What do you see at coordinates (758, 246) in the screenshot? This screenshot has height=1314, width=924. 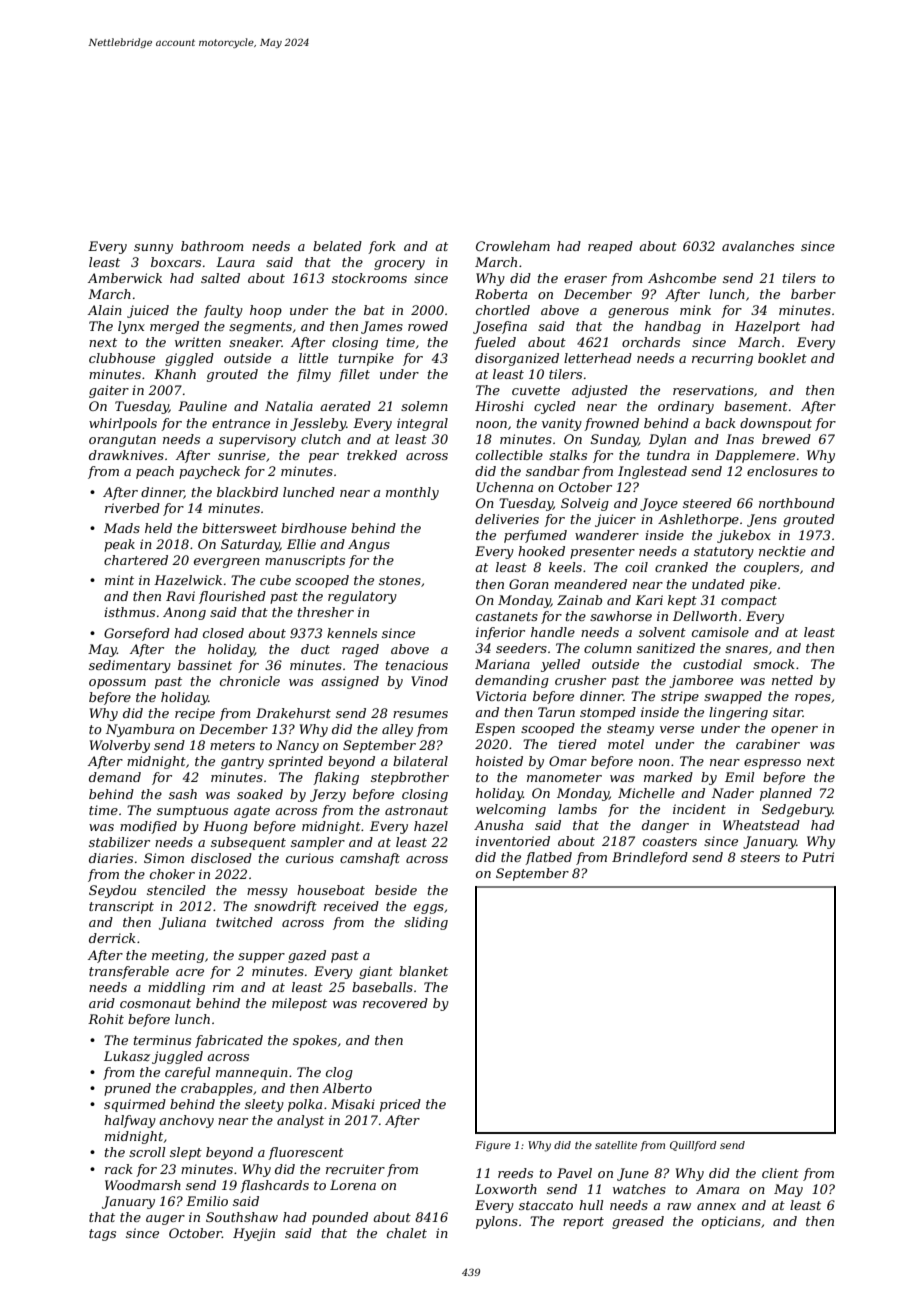 I see `avalanches` at bounding box center [758, 246].
